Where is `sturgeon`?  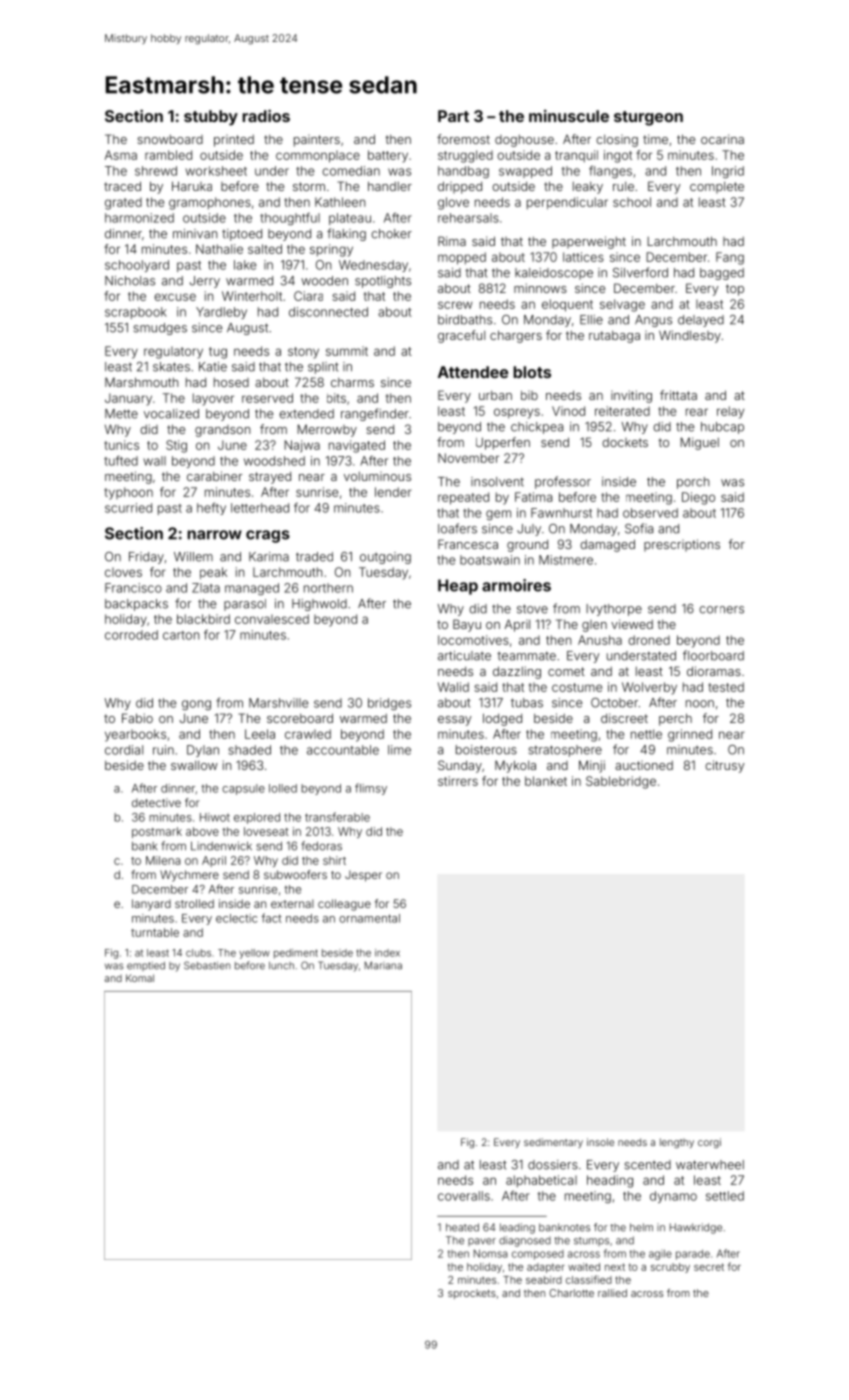
sturgeon is located at coordinates (648, 118).
